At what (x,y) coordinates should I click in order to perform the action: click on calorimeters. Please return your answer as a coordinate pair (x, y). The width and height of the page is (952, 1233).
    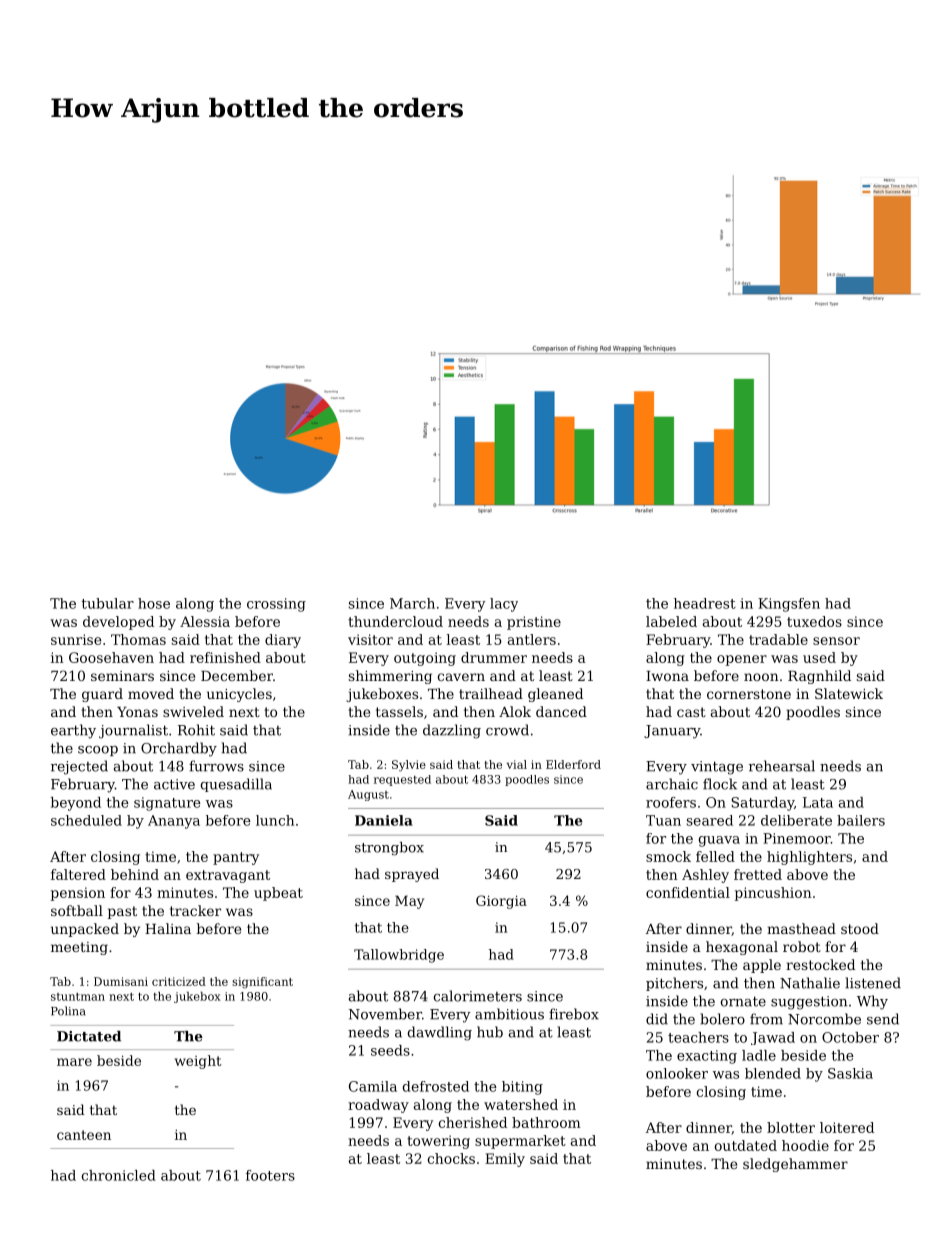
    Looking at the image, I should click on (477, 996).
